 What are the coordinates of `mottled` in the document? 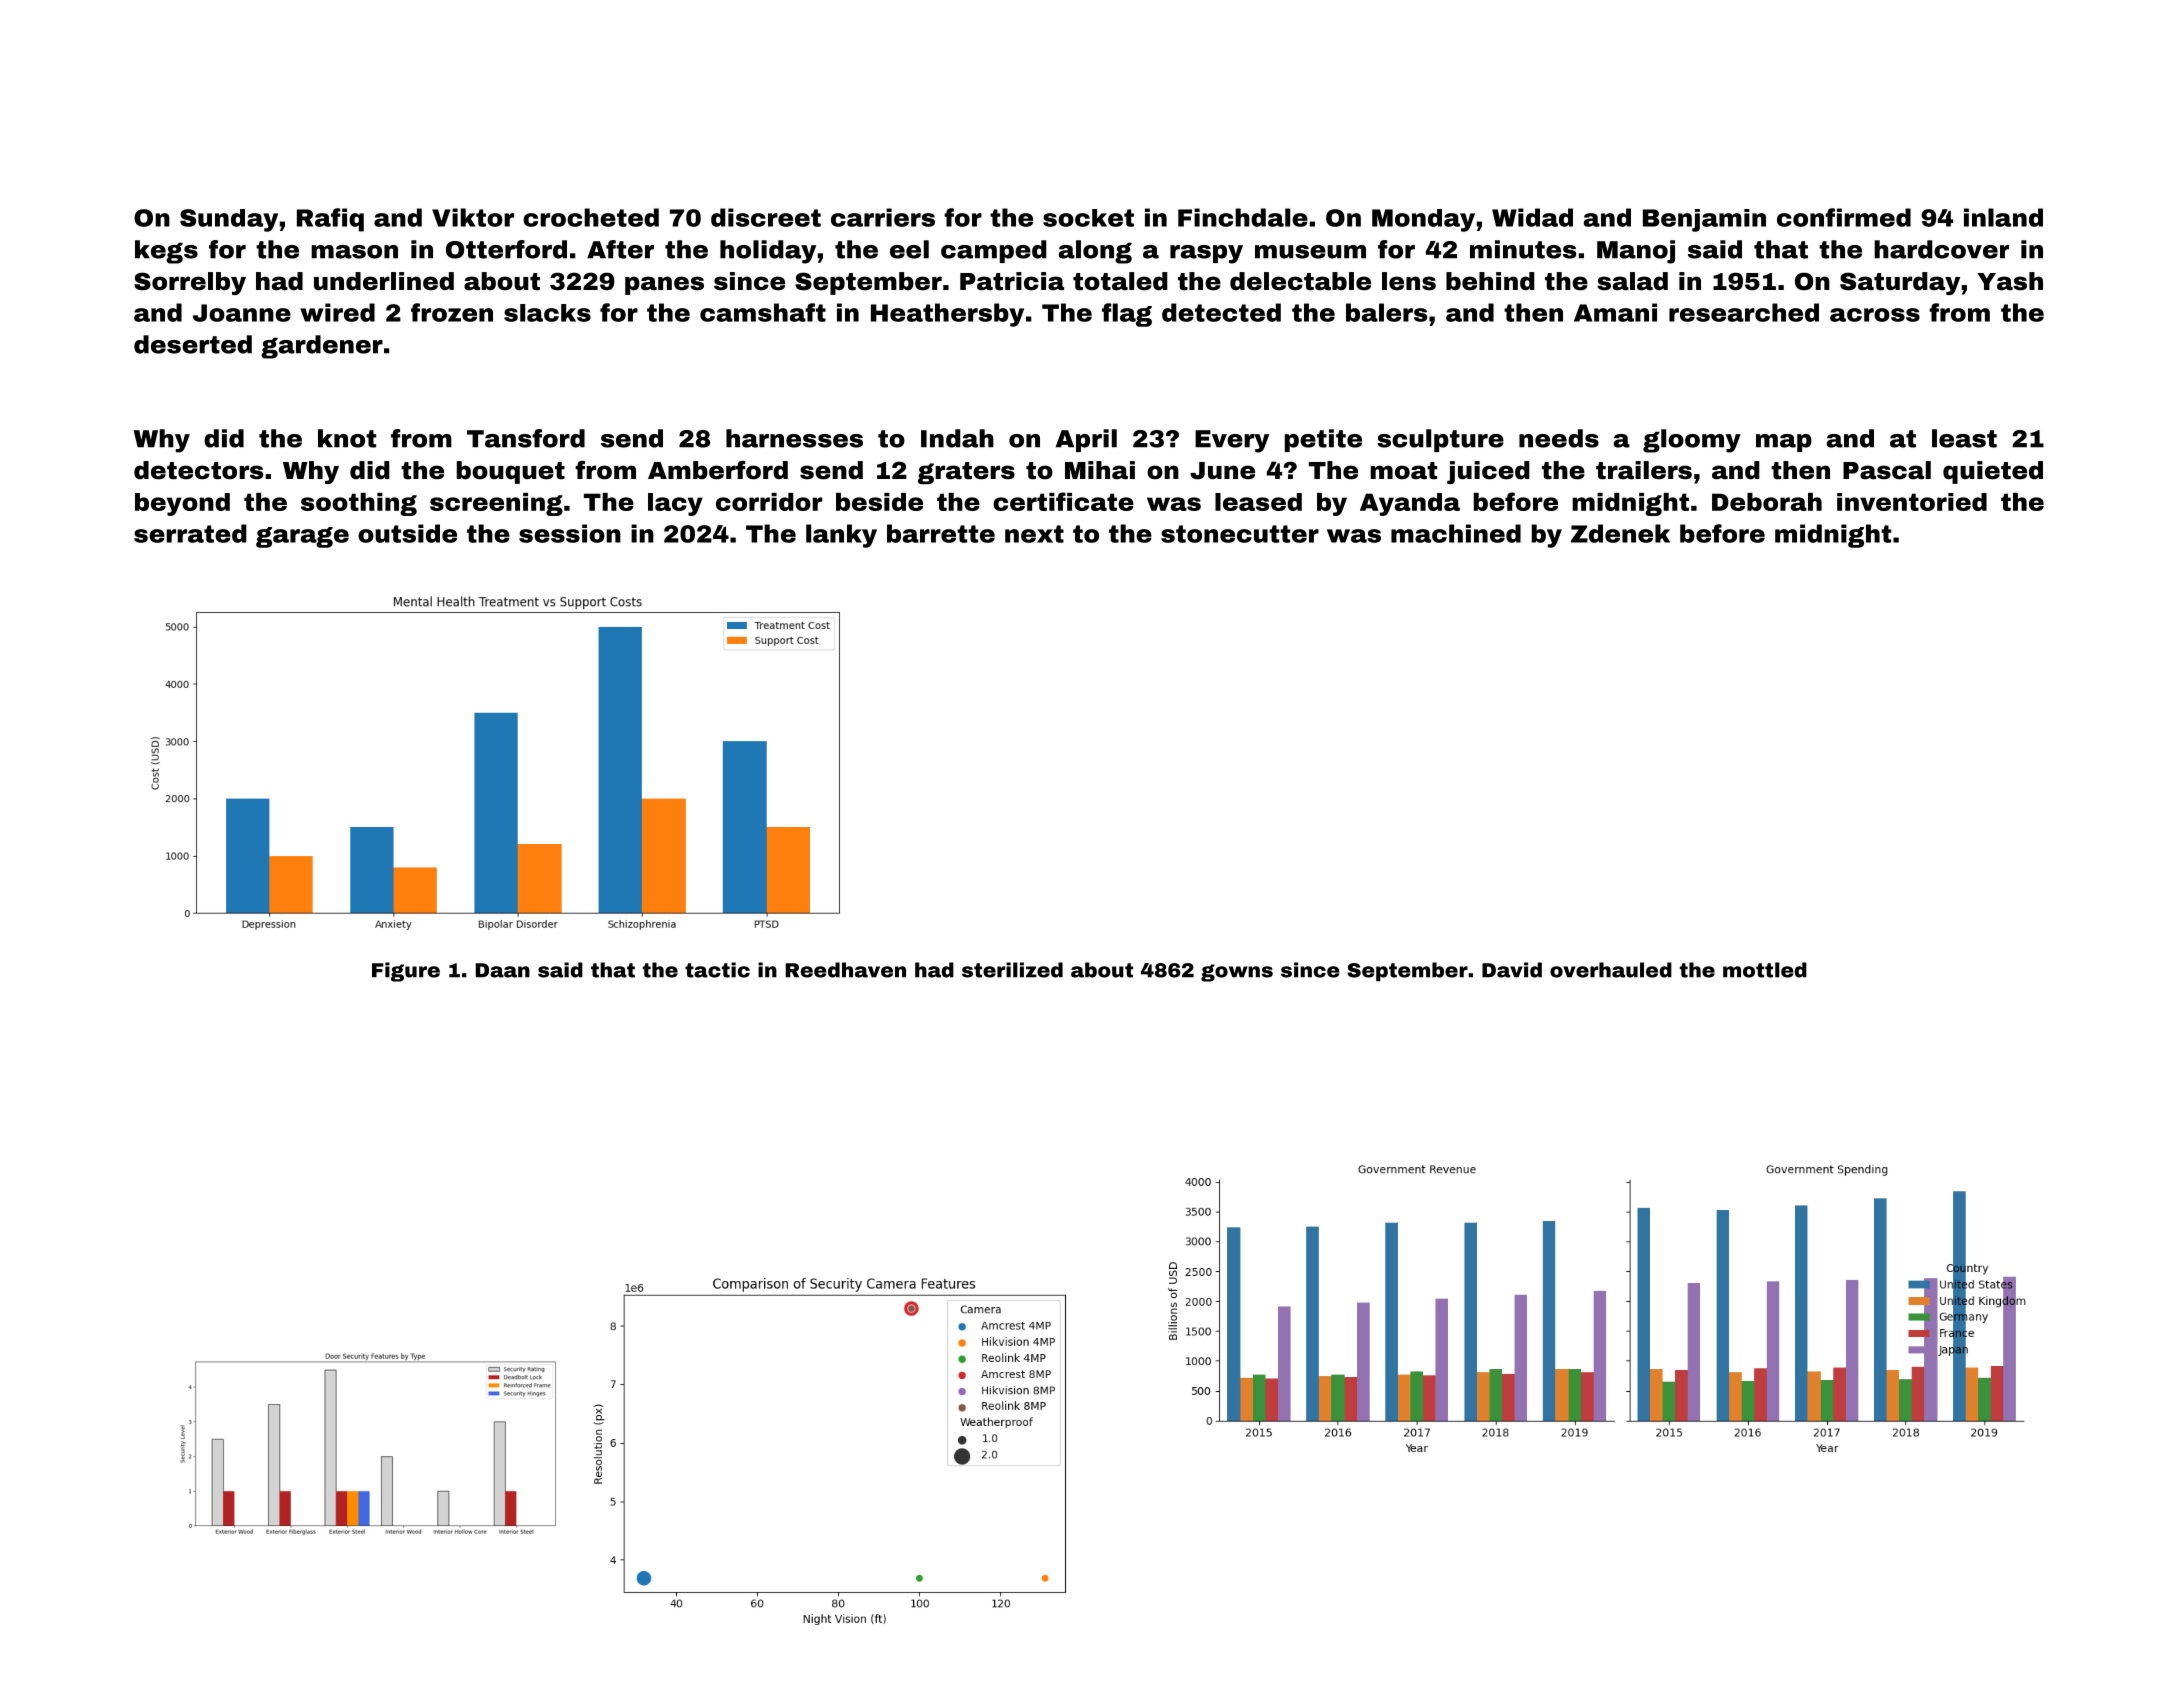 It's located at (1765, 970).
